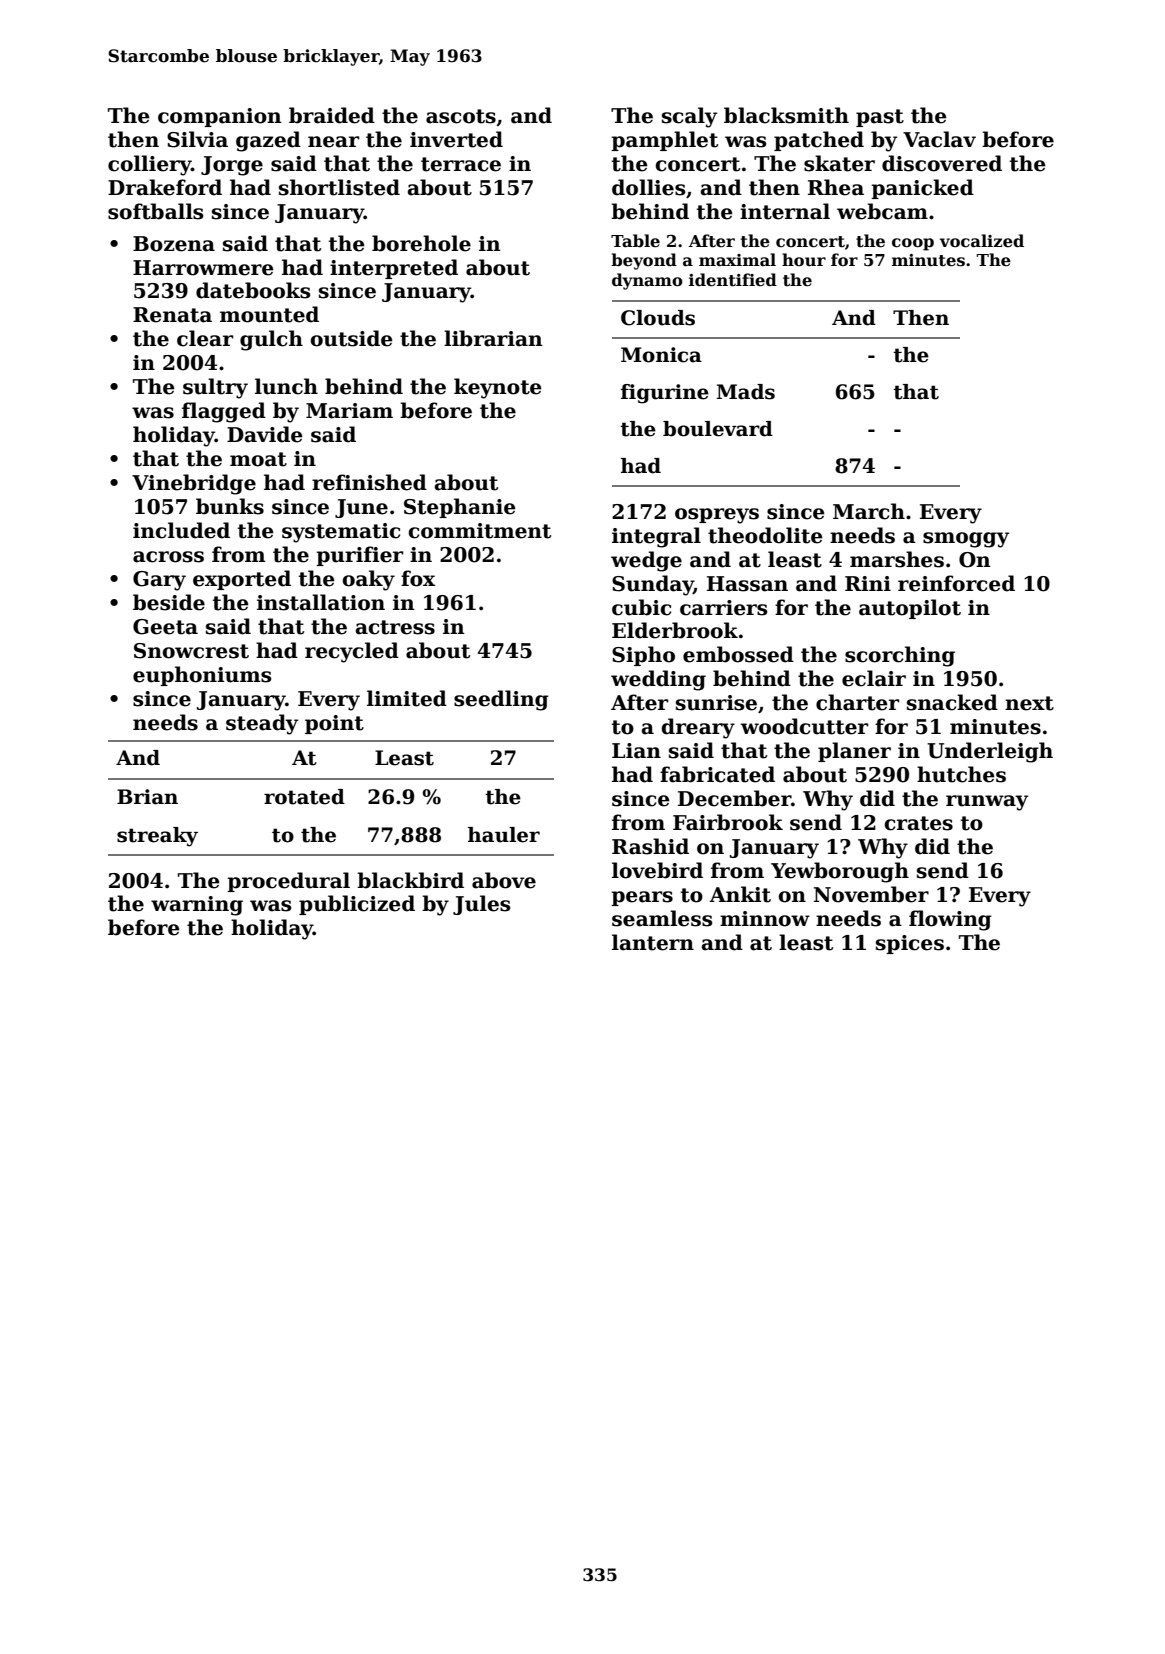  I want to click on keynote, so click(498, 388).
